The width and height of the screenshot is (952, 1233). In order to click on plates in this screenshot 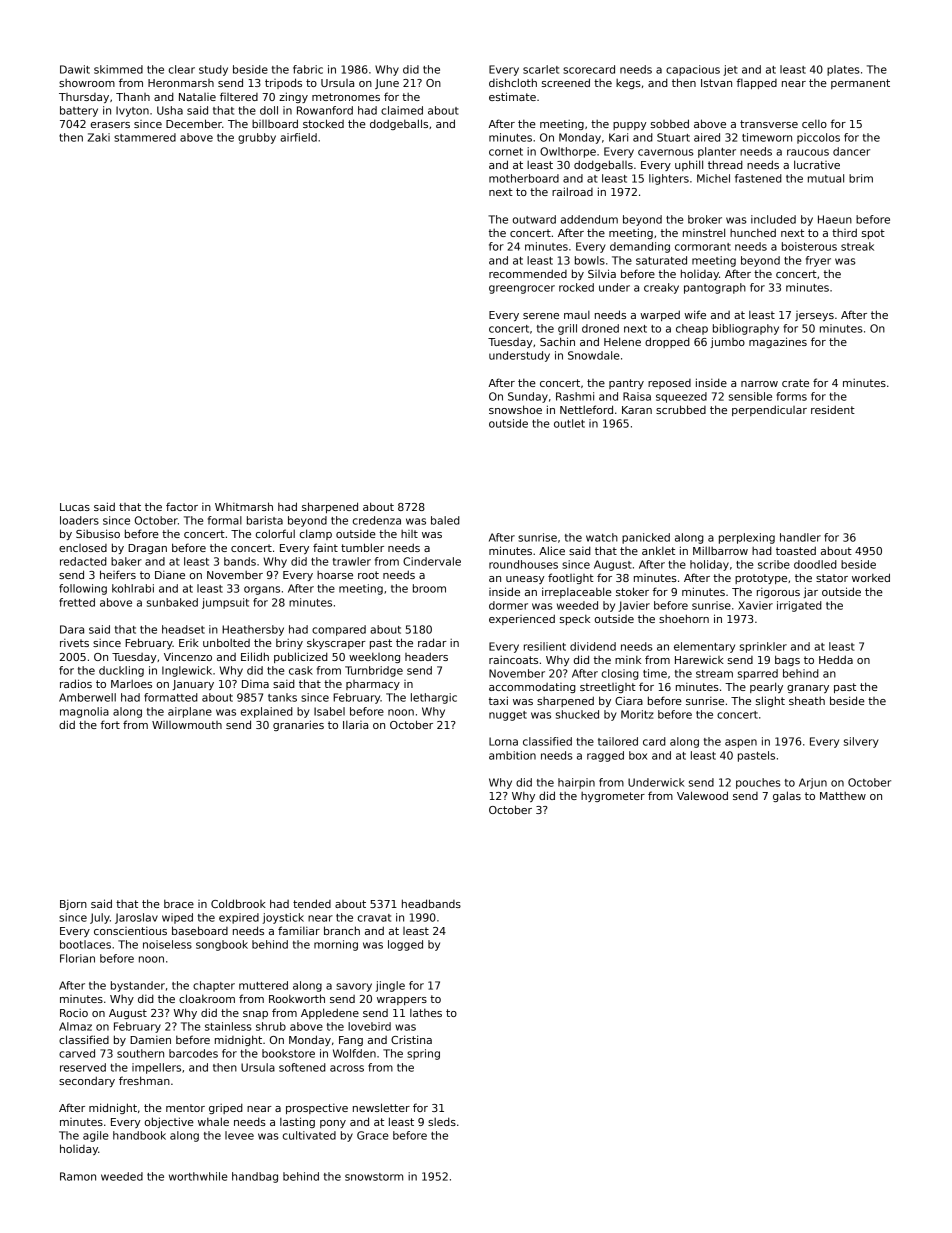, I will do `click(843, 70)`.
